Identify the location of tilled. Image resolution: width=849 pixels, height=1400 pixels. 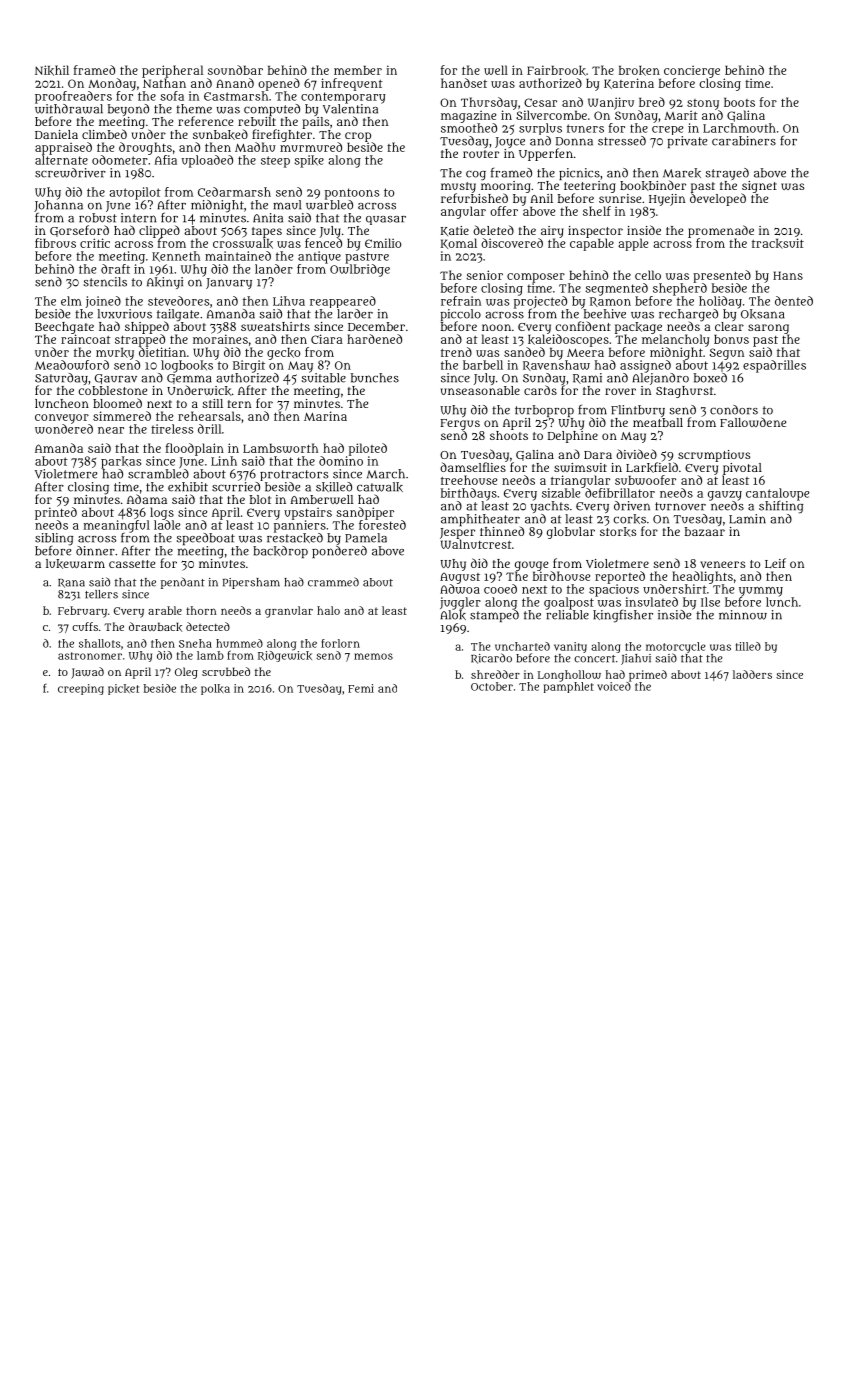
(748, 646).
